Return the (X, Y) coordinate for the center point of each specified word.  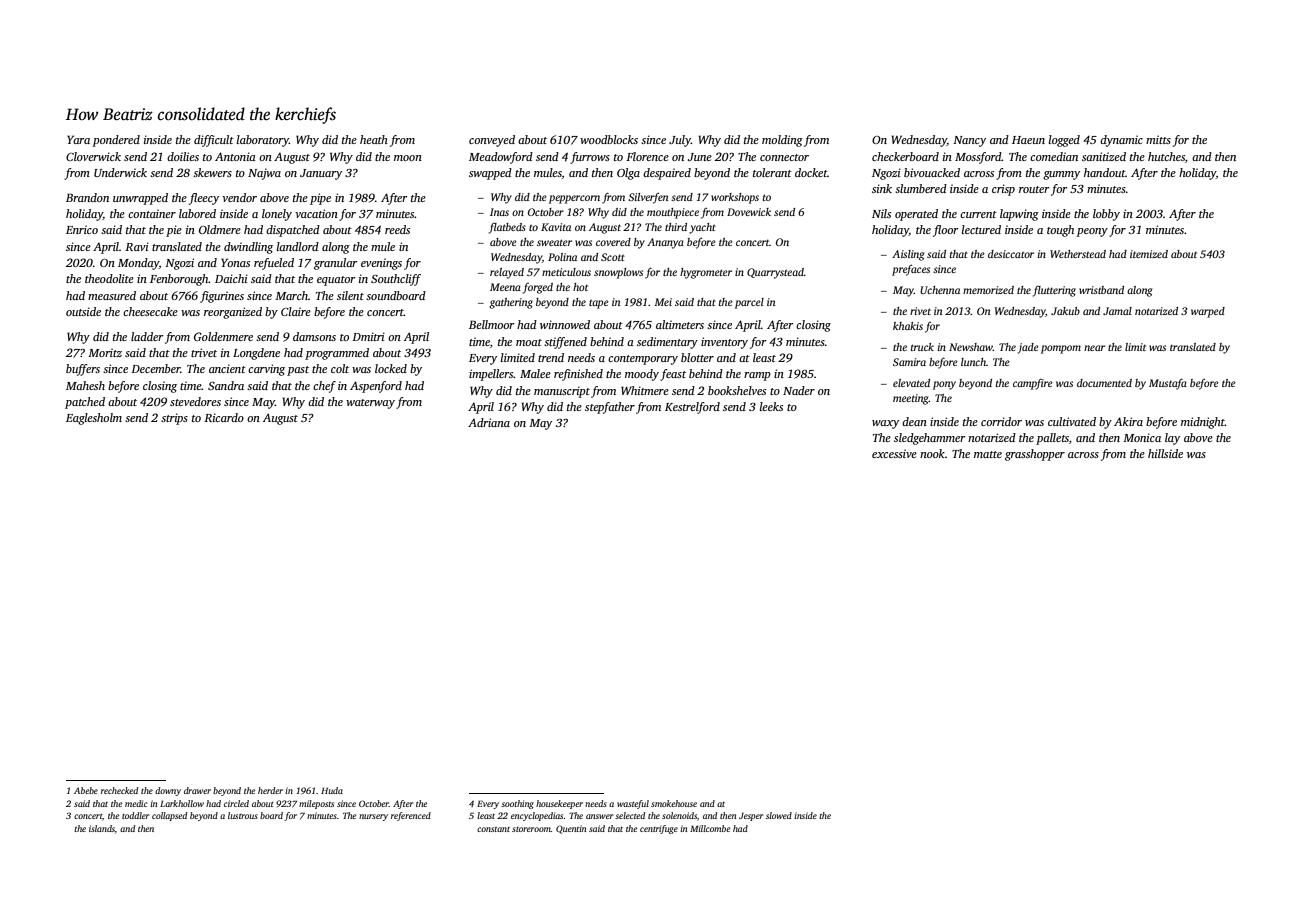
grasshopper (1035, 455)
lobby (1106, 215)
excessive (894, 453)
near (1094, 348)
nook (932, 453)
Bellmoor (491, 324)
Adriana (489, 422)
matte (988, 454)
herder (270, 790)
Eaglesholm (94, 419)
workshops (735, 198)
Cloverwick (93, 156)
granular (335, 264)
